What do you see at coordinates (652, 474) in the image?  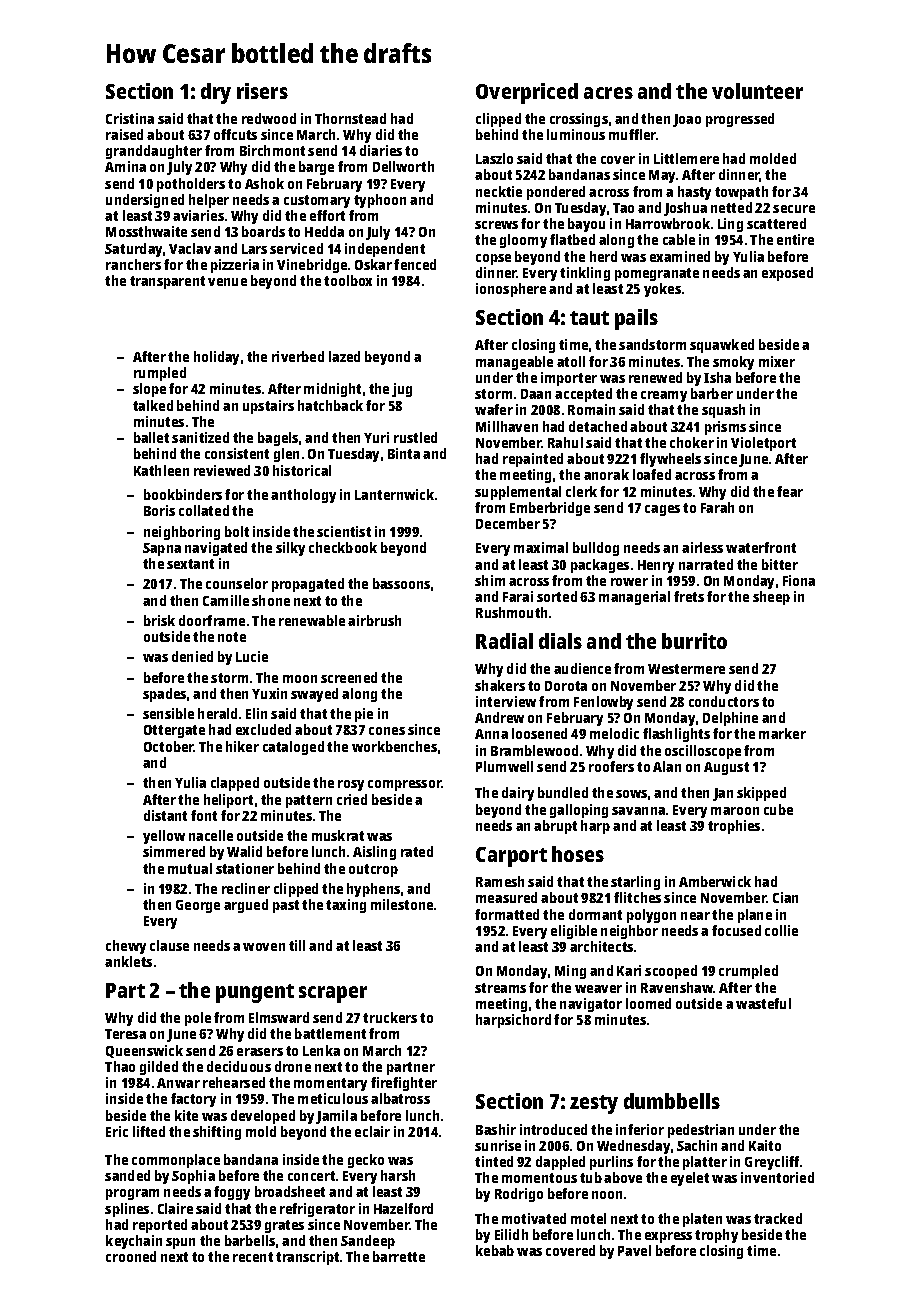 I see `loafed` at bounding box center [652, 474].
